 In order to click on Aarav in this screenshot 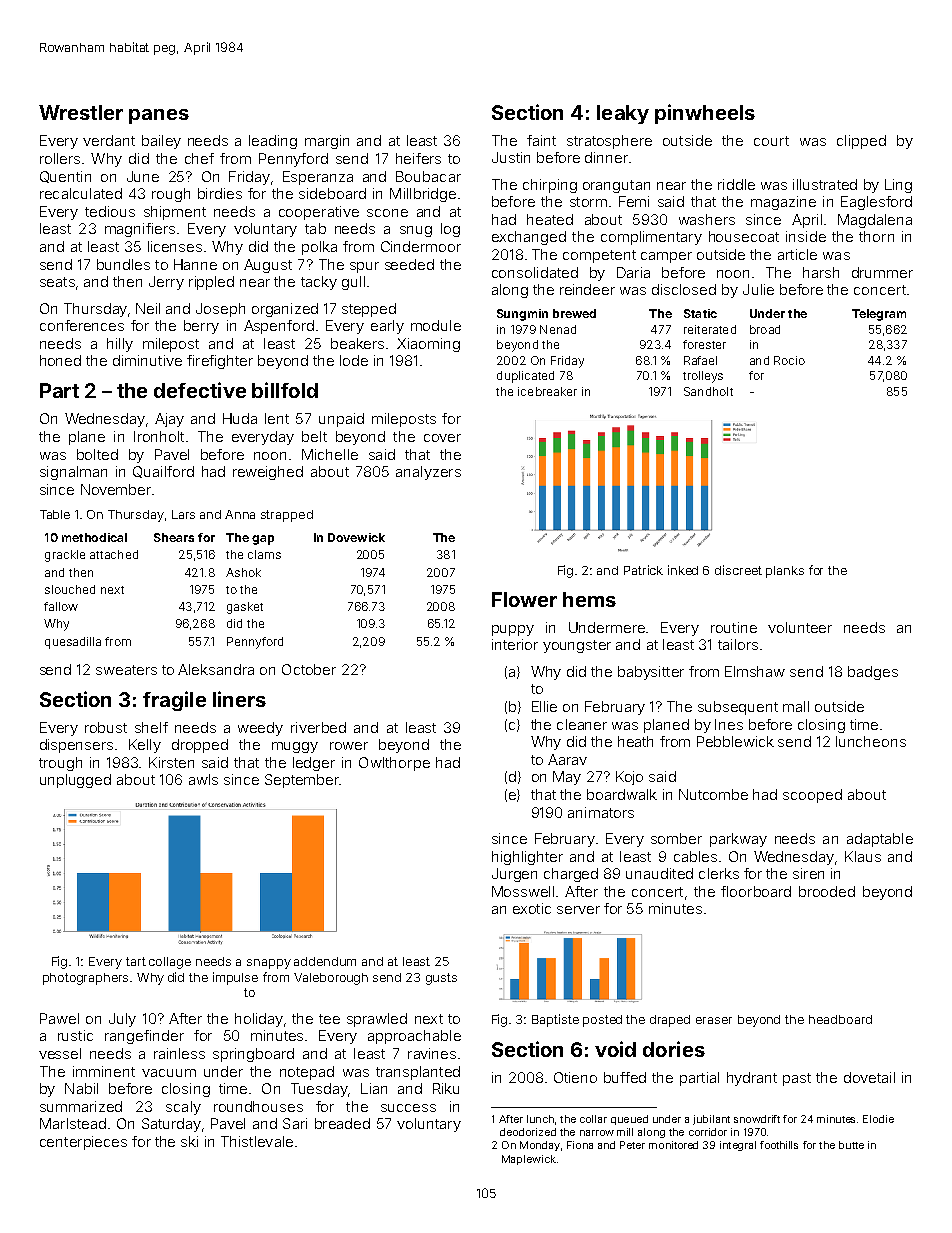, I will do `click(567, 759)`.
